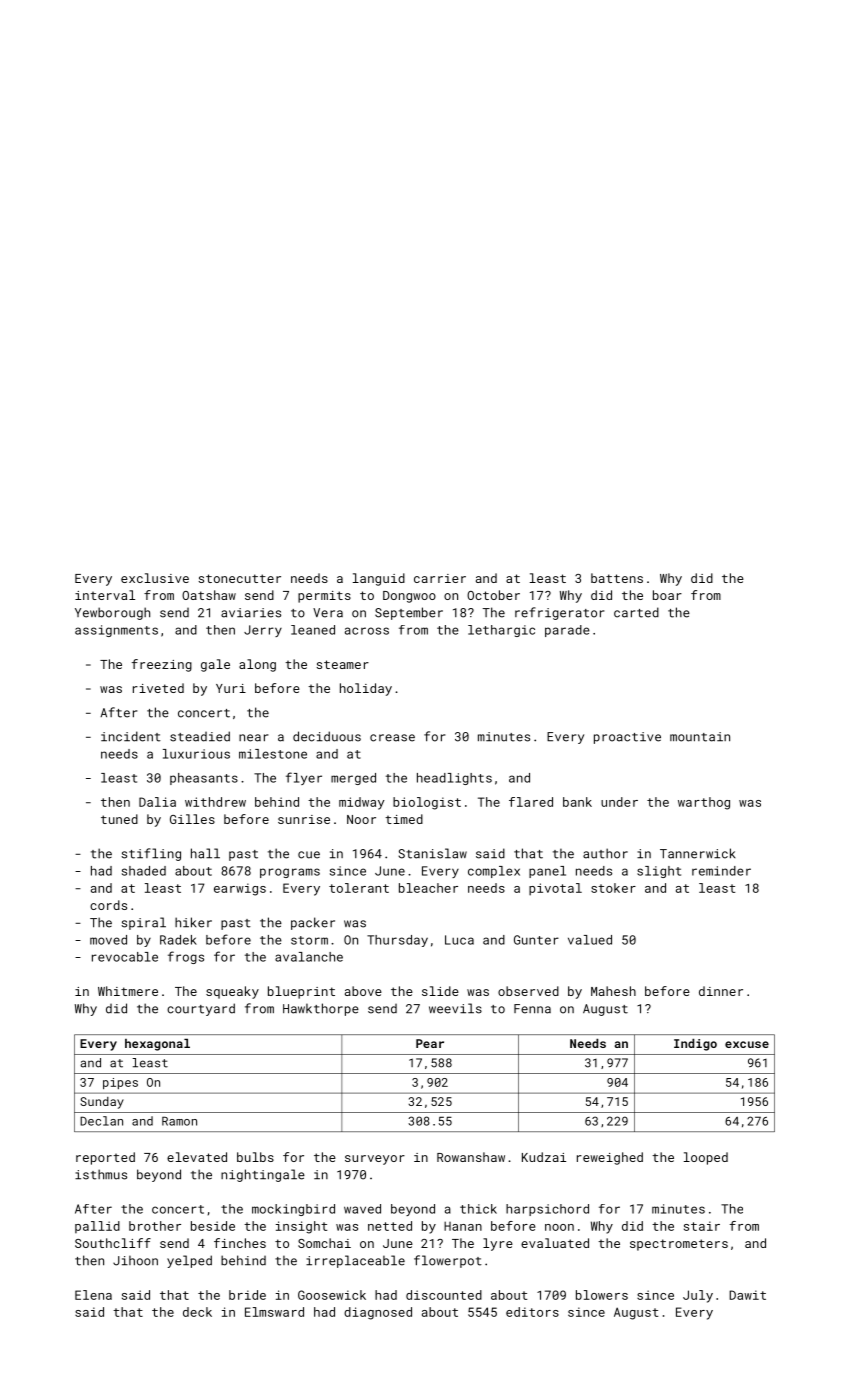  What do you see at coordinates (378, 1313) in the screenshot?
I see `diagnosed` at bounding box center [378, 1313].
